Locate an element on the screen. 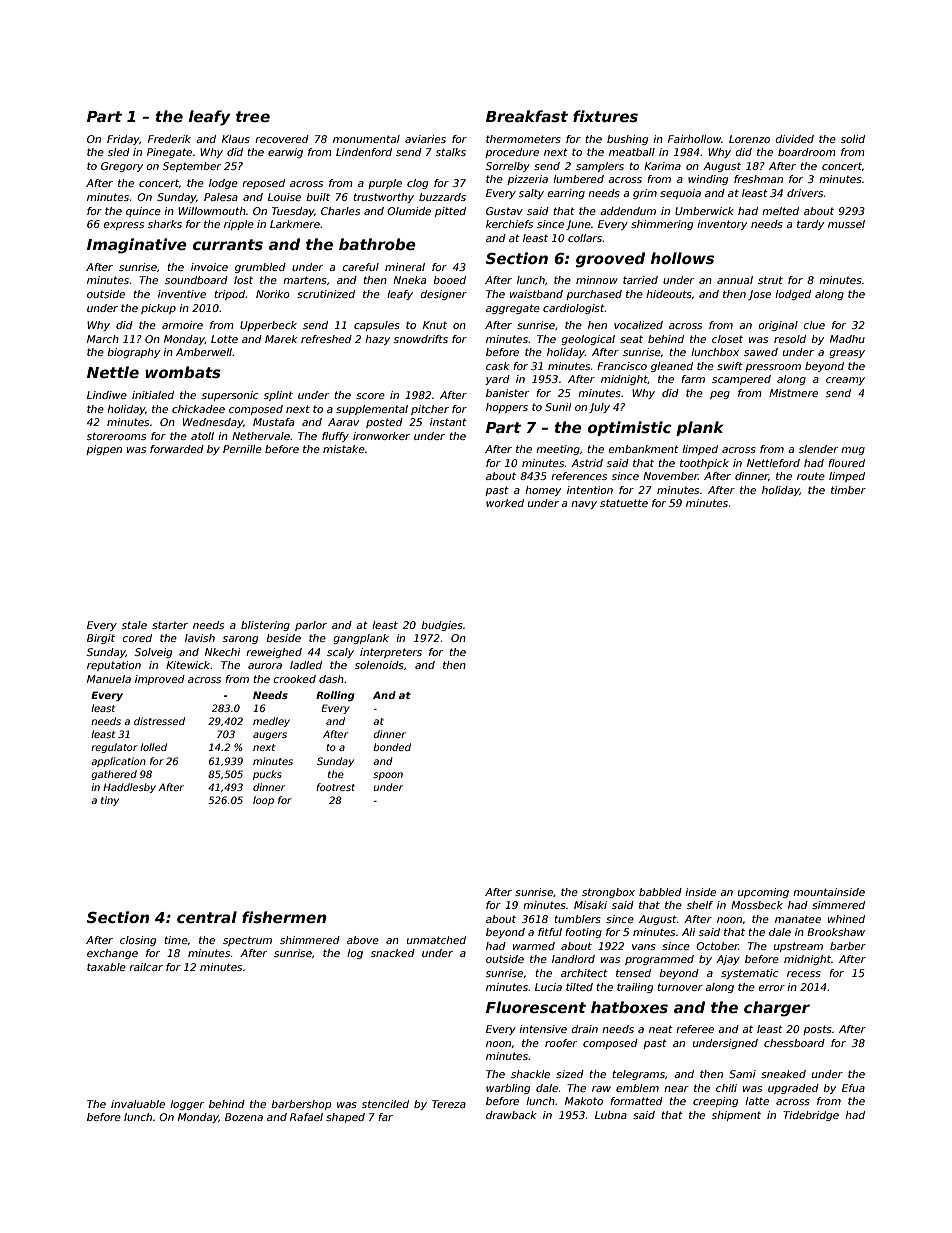 The image size is (952, 1233). aviaries is located at coordinates (425, 139).
